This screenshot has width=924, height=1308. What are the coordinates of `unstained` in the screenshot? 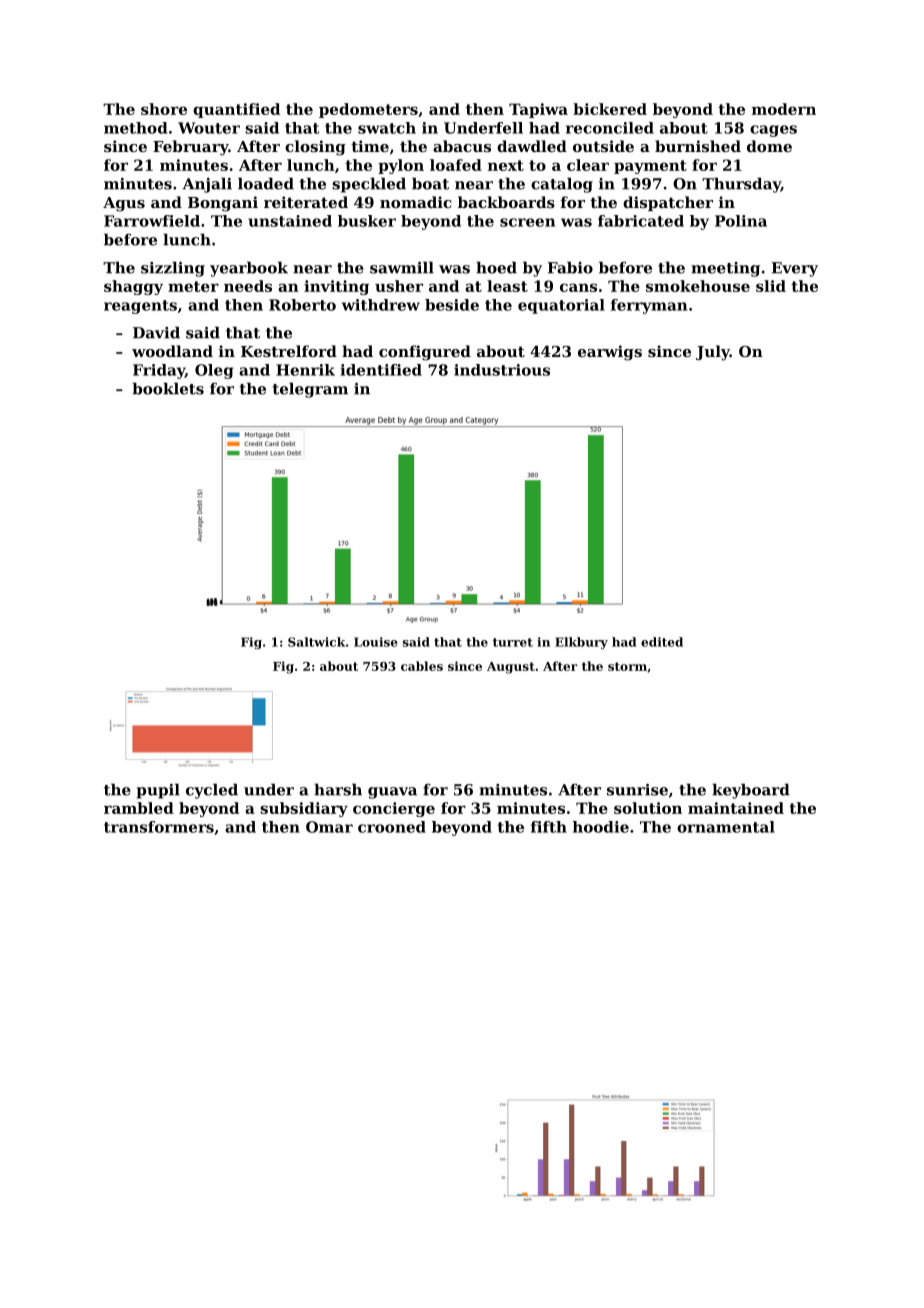 It's located at (290, 221).
